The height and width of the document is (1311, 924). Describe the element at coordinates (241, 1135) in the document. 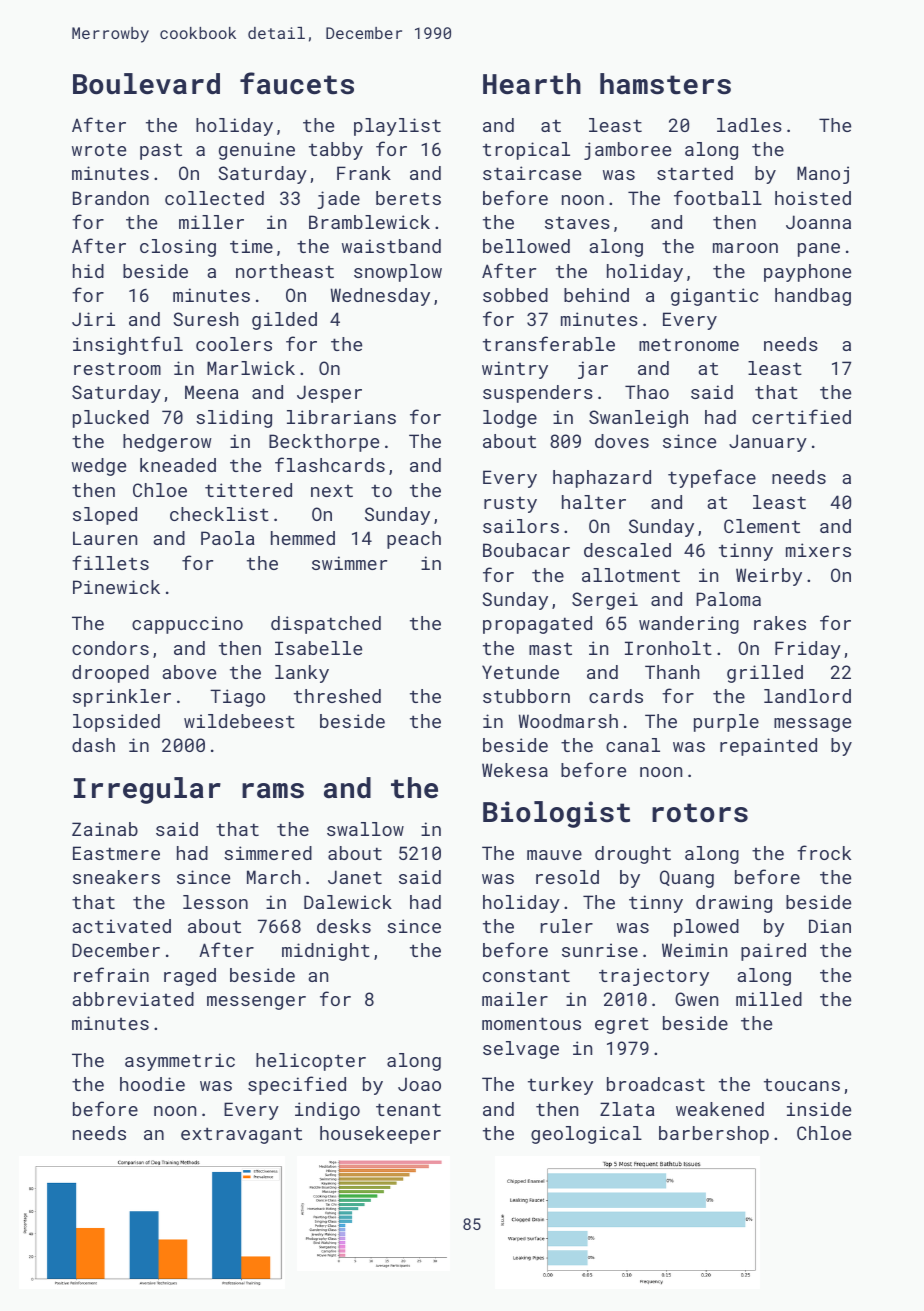

I see `extravagant` at that location.
